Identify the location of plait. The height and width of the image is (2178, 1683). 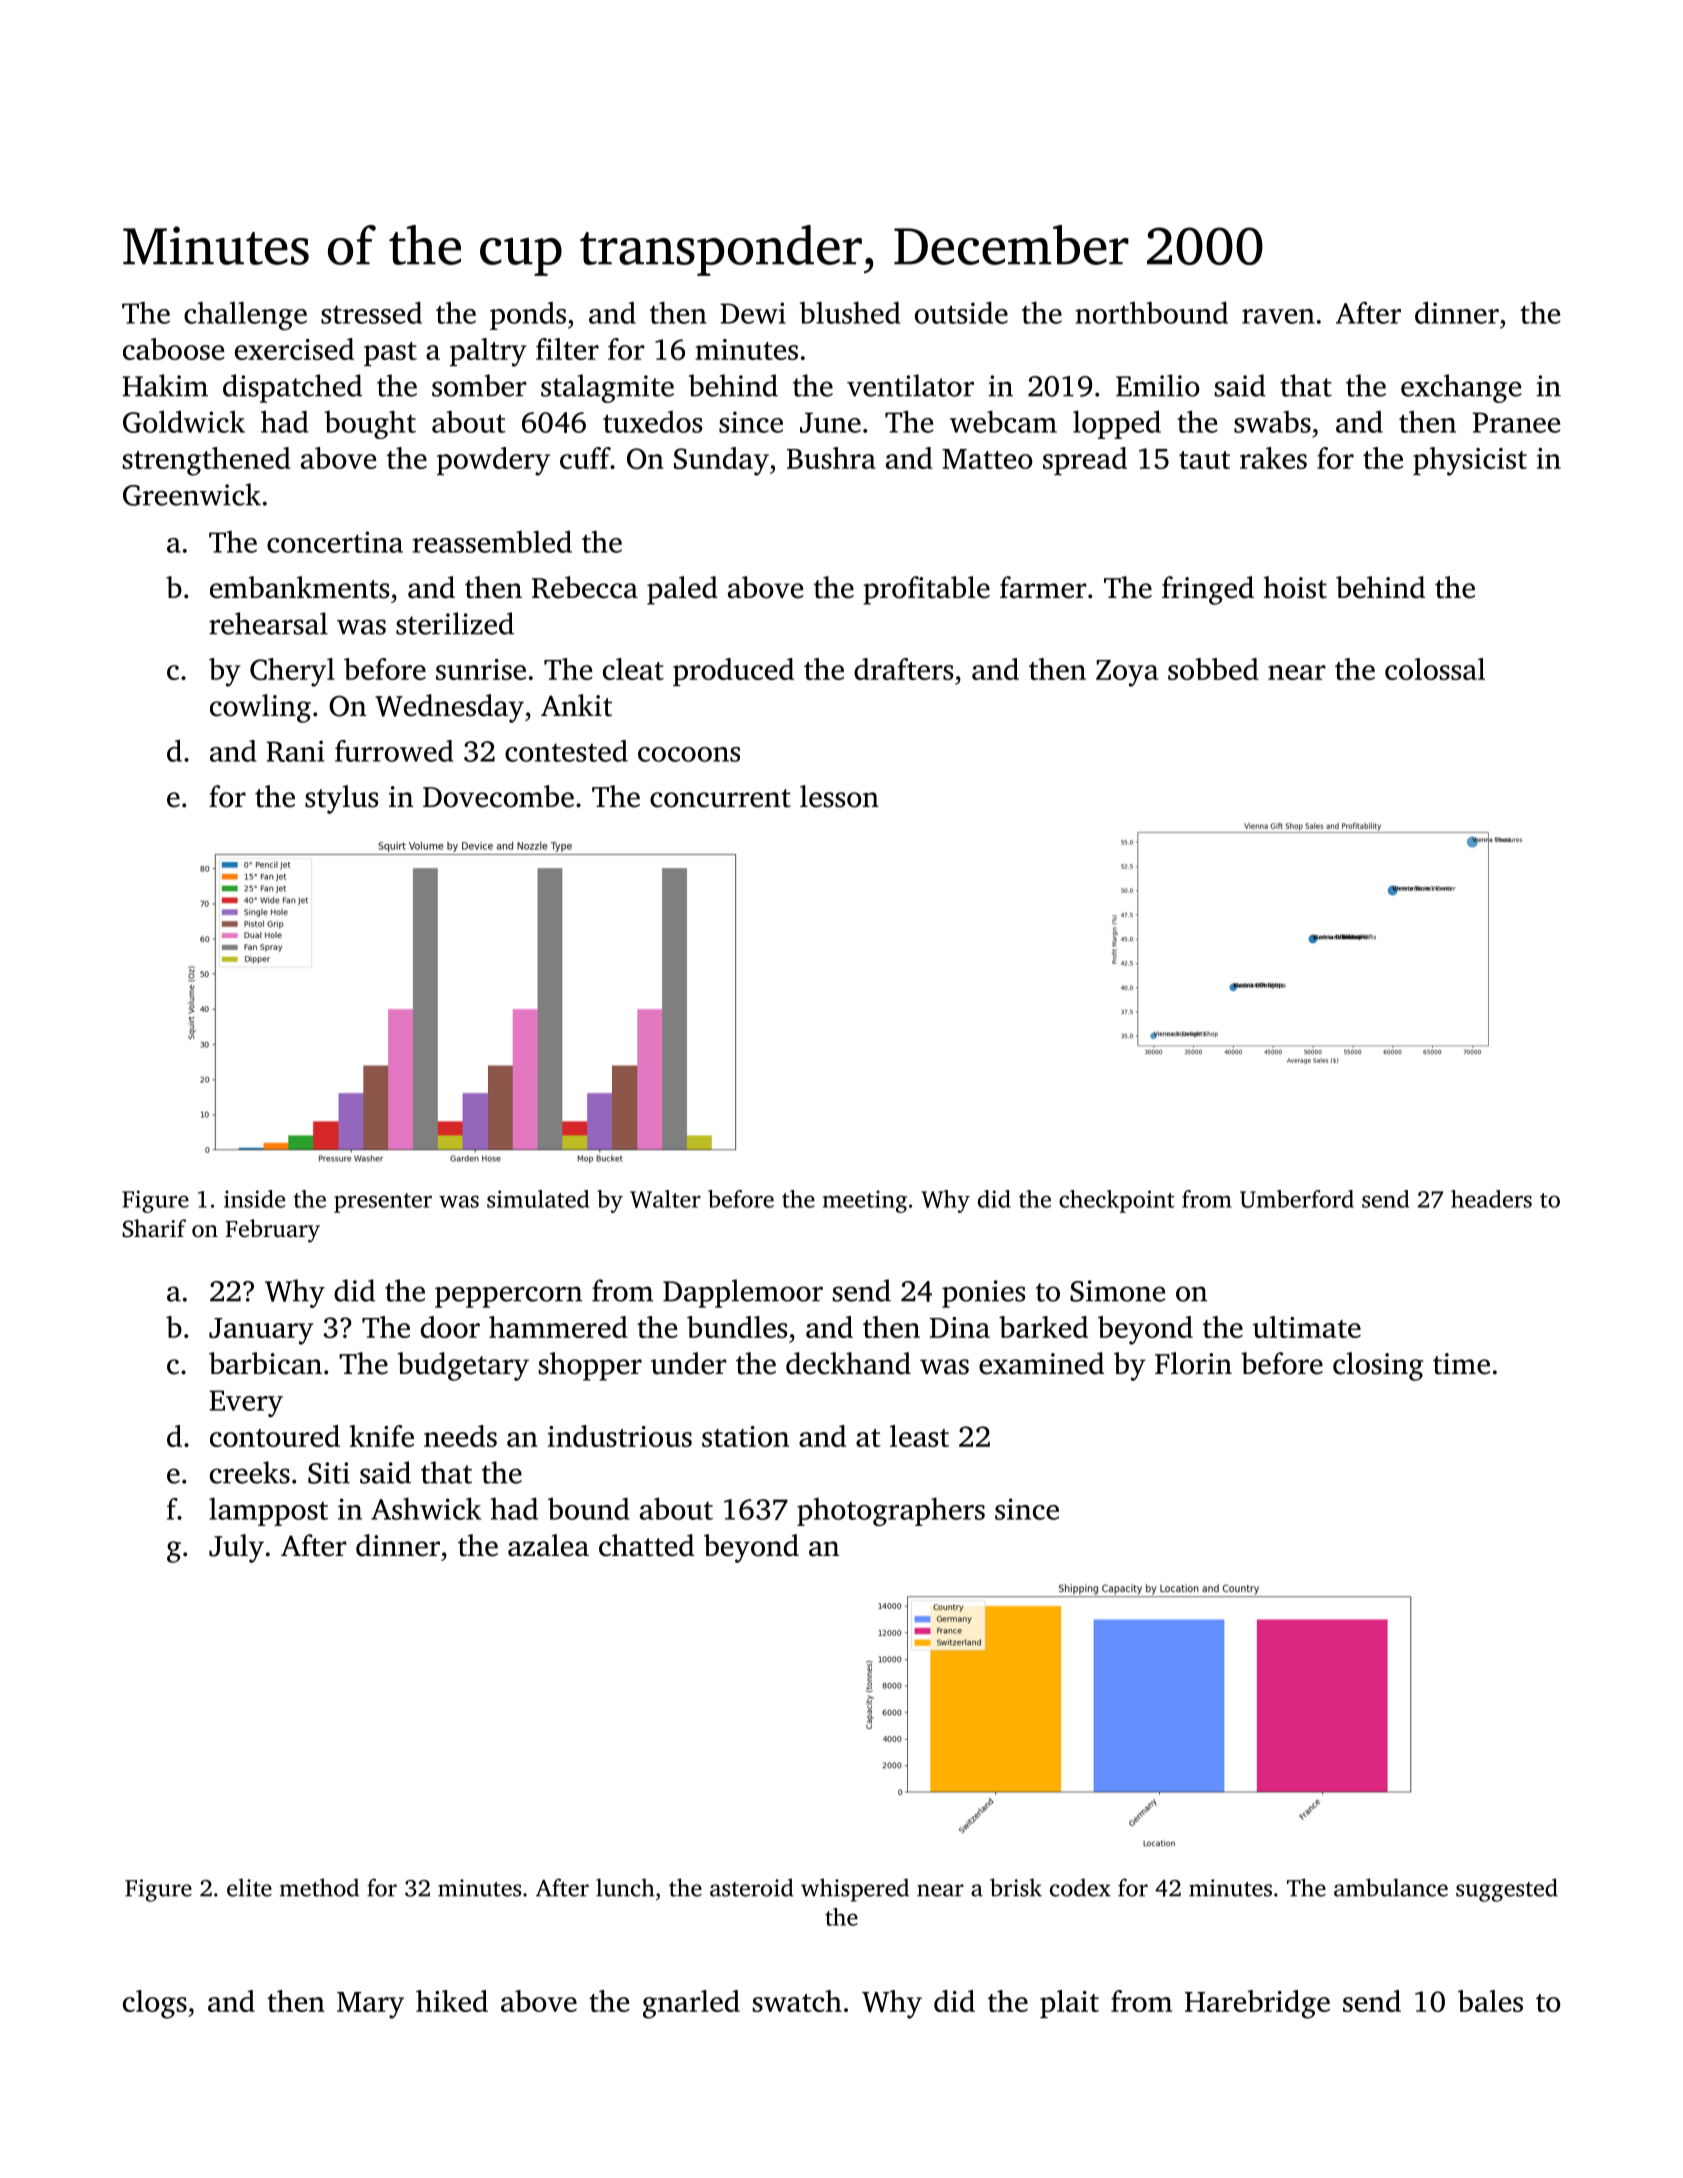
(1069, 2004).
